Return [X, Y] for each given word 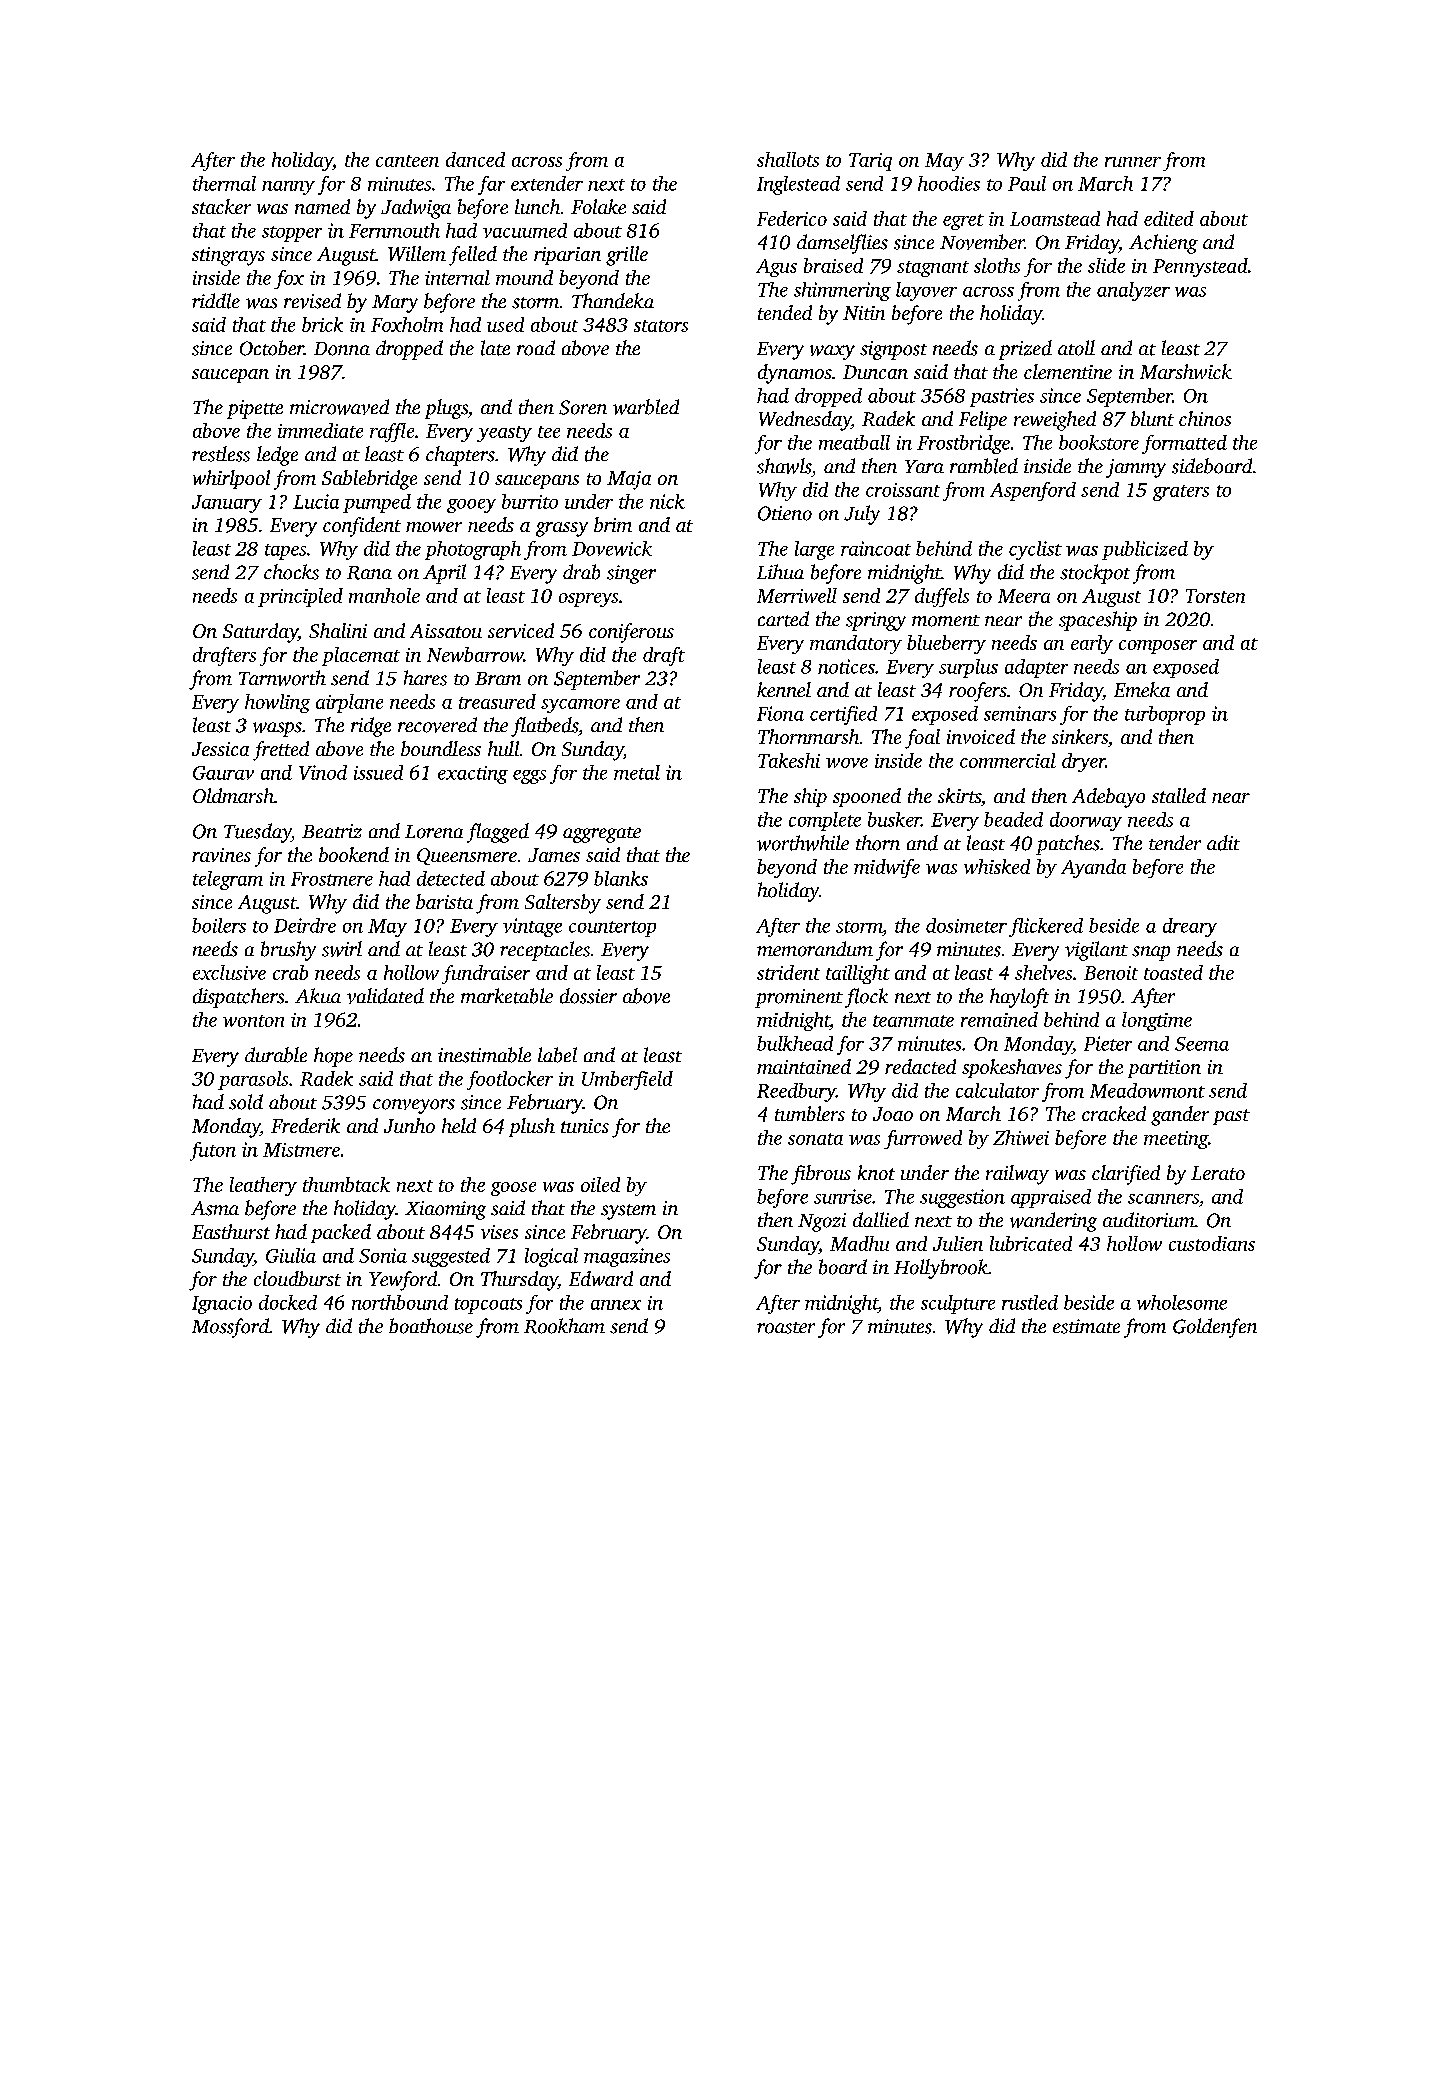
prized [1025, 350]
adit [1223, 843]
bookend [354, 854]
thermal [224, 183]
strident [788, 972]
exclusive [229, 972]
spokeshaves [1012, 1068]
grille [627, 256]
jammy [1136, 468]
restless [221, 454]
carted [783, 619]
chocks [291, 572]
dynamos [795, 374]
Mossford [230, 1328]
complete [825, 821]
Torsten [1215, 596]
